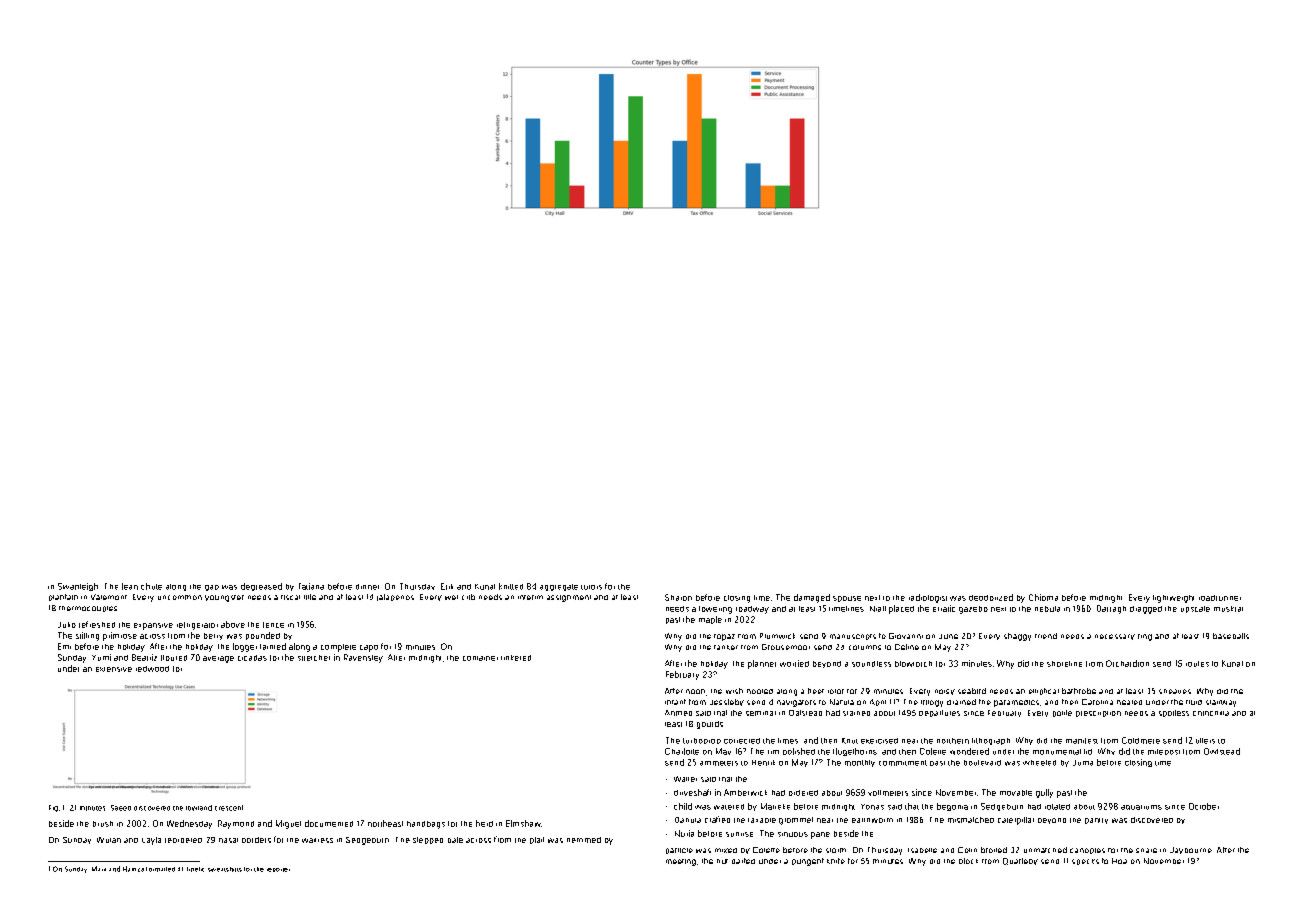  What do you see at coordinates (455, 840) in the image?
I see `bale` at bounding box center [455, 840].
